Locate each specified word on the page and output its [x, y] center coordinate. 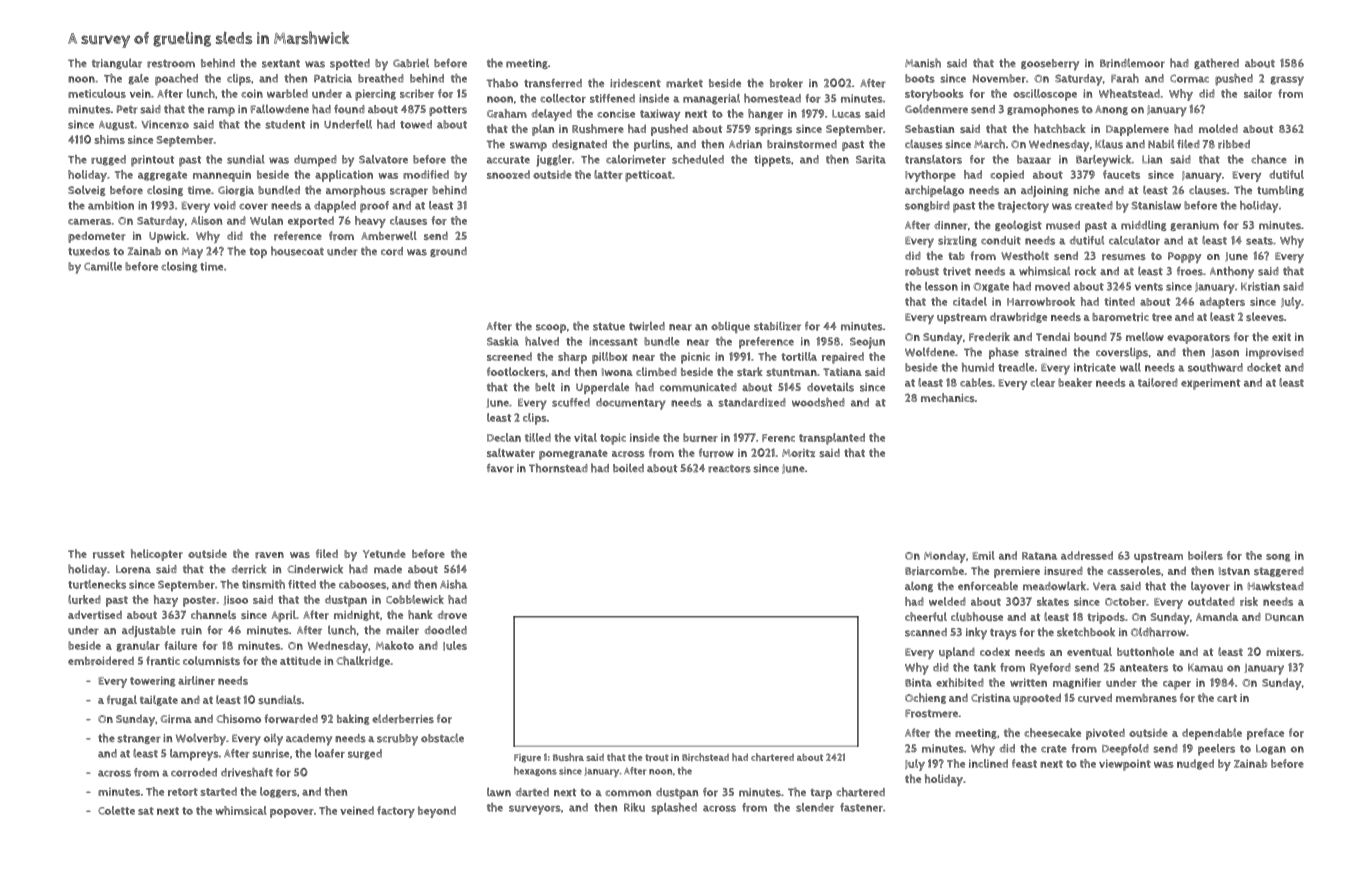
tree [1162, 317]
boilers [1205, 555]
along [919, 586]
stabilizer [777, 326]
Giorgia [236, 191]
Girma [176, 719]
